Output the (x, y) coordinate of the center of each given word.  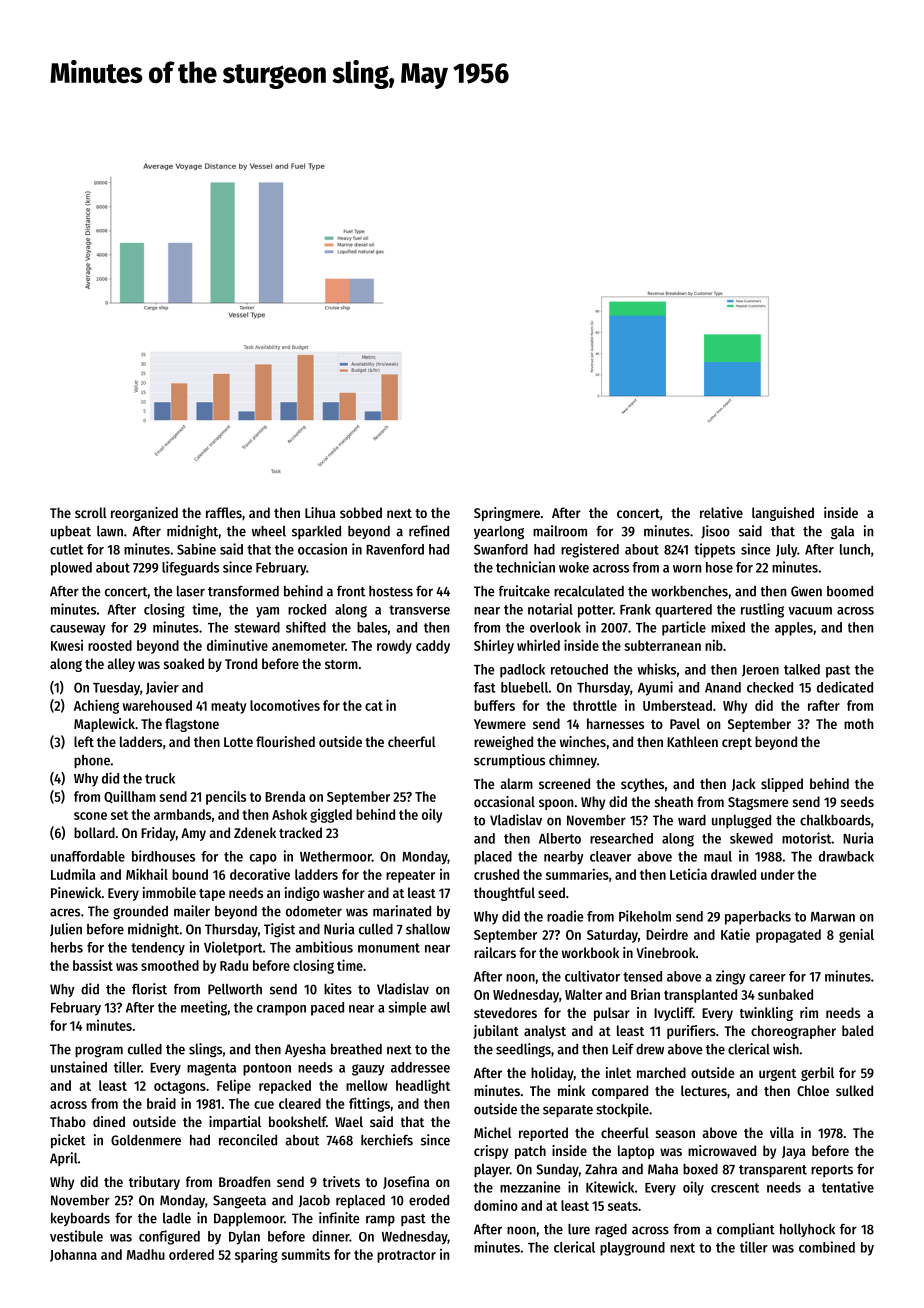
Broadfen (244, 1181)
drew (650, 1049)
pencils (226, 798)
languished (783, 514)
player (492, 1170)
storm (341, 664)
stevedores (505, 1012)
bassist (93, 965)
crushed (496, 874)
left (84, 741)
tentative (848, 1187)
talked (802, 669)
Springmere (507, 514)
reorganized (144, 514)
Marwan (833, 917)
